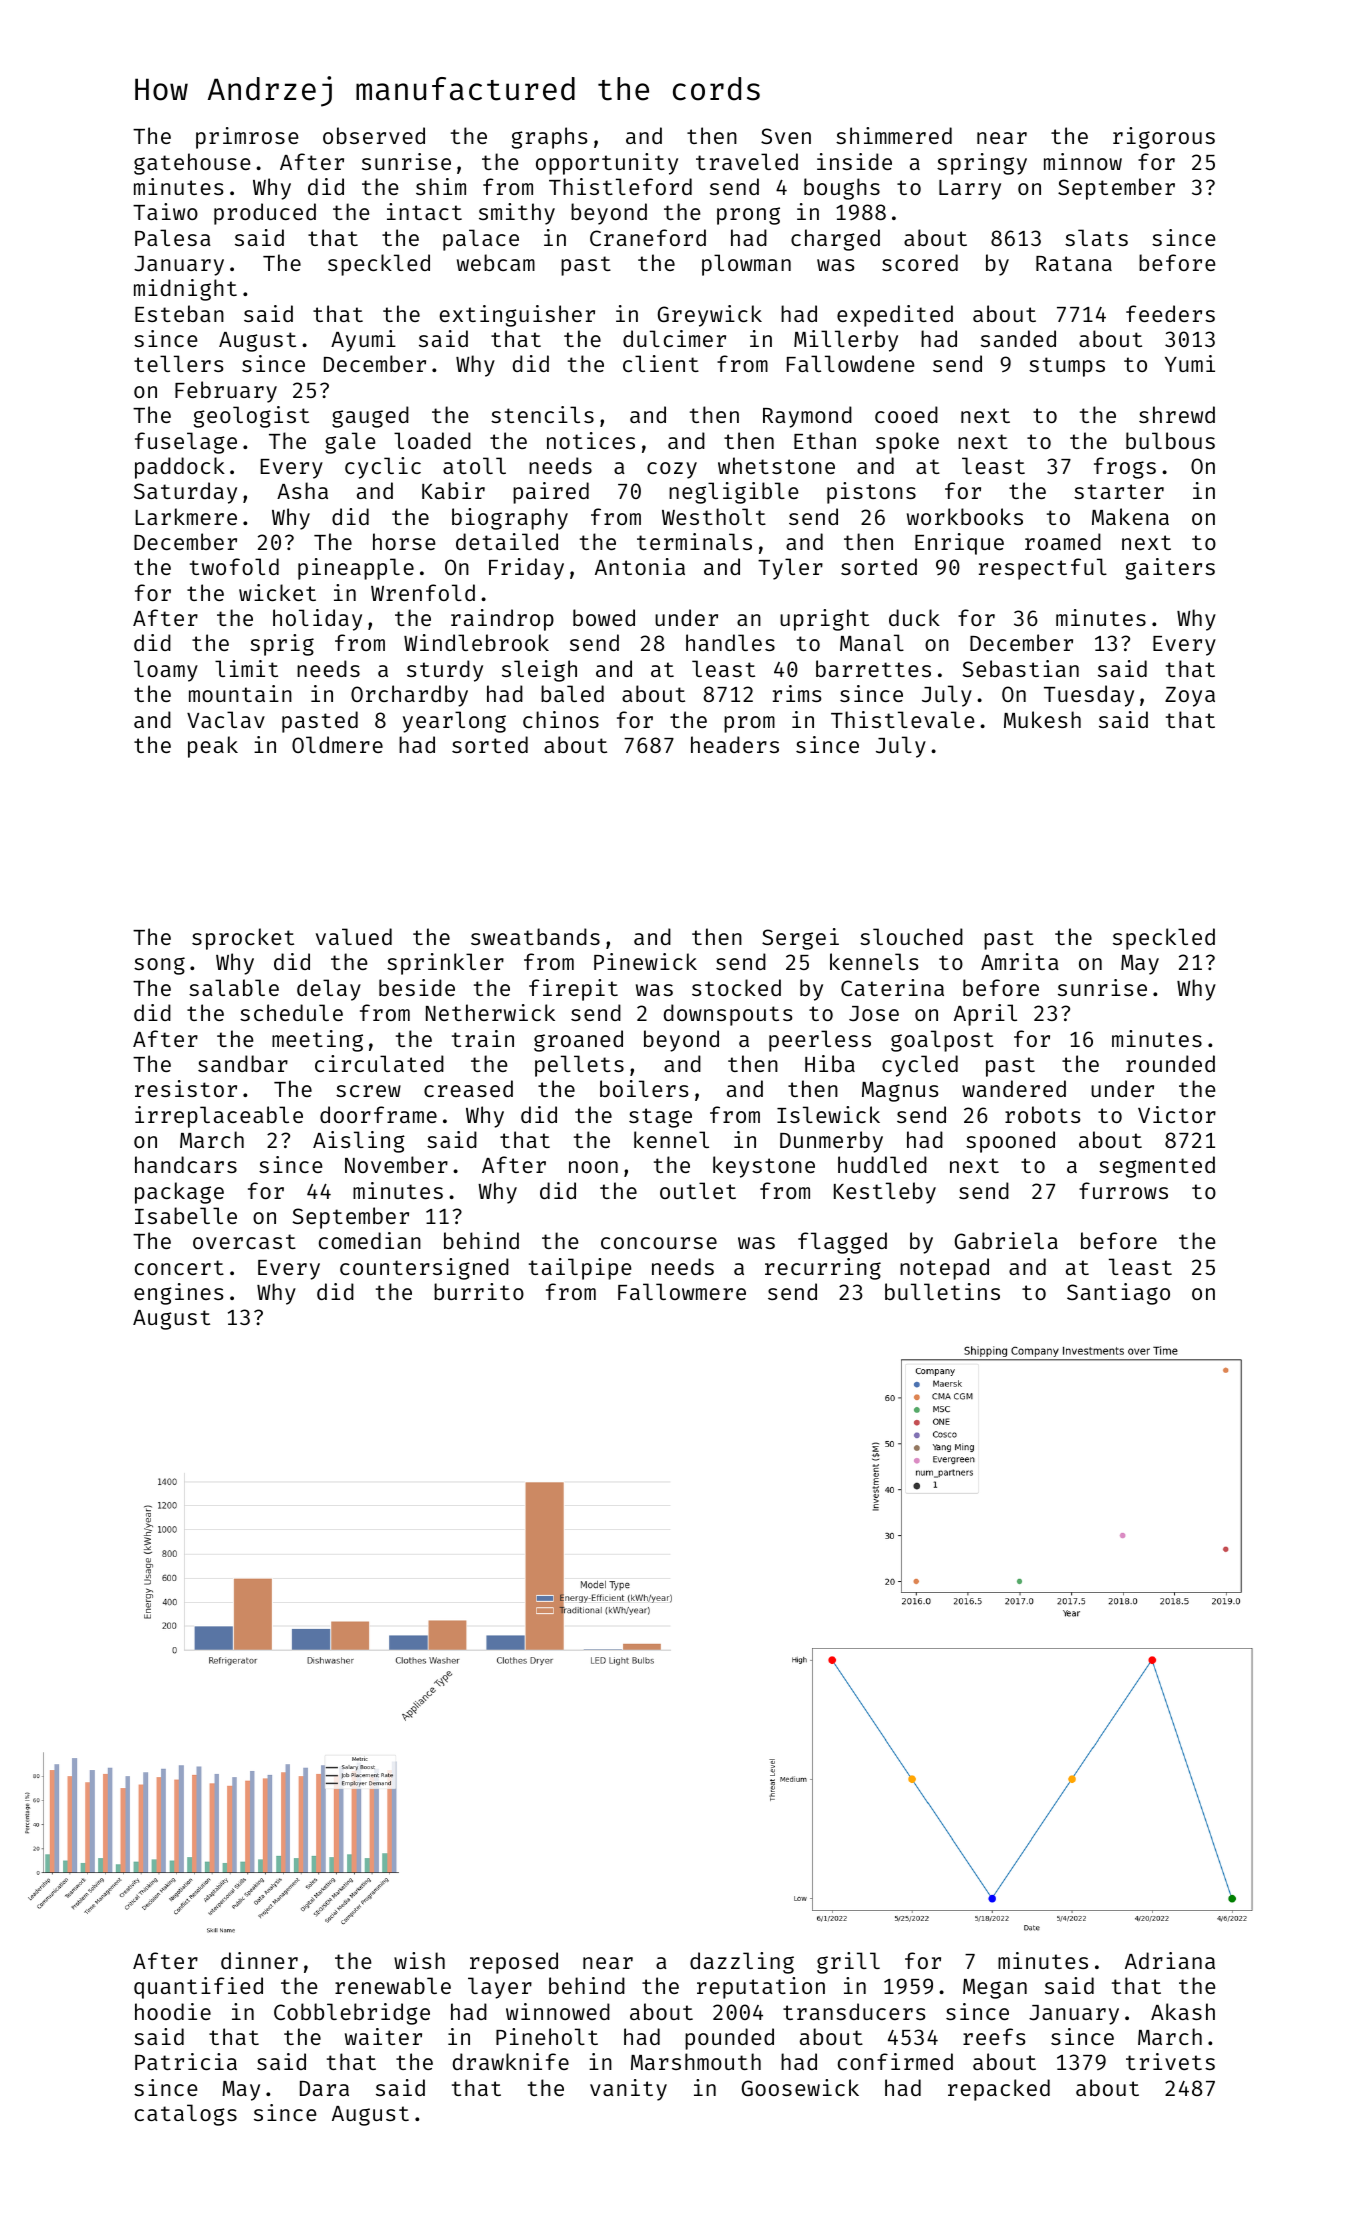 The height and width of the image is (2223, 1350). Describe the element at coordinates (417, 987) in the image. I see `beside` at that location.
